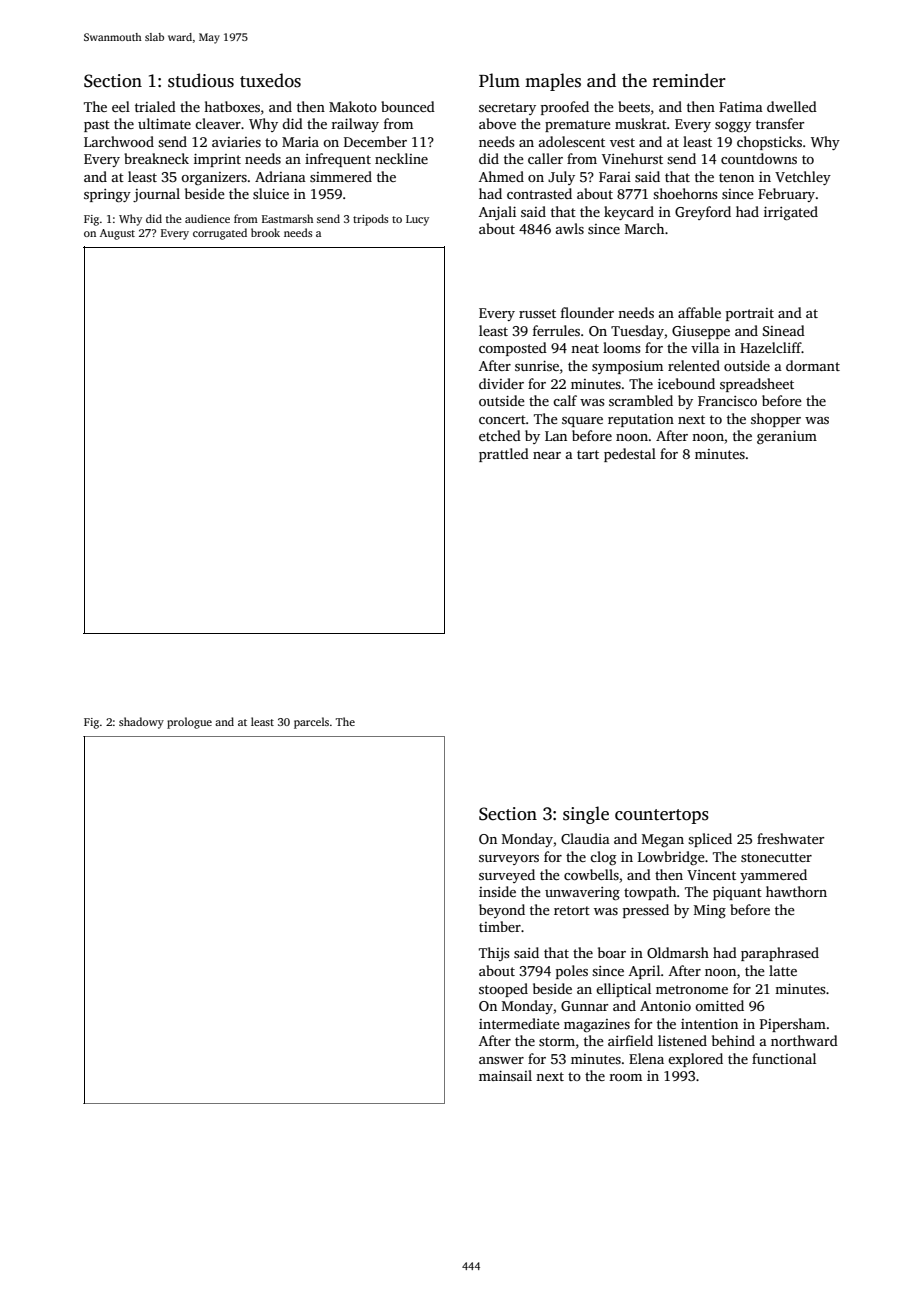 This screenshot has height=1308, width=924. What do you see at coordinates (626, 1077) in the screenshot?
I see `room` at bounding box center [626, 1077].
